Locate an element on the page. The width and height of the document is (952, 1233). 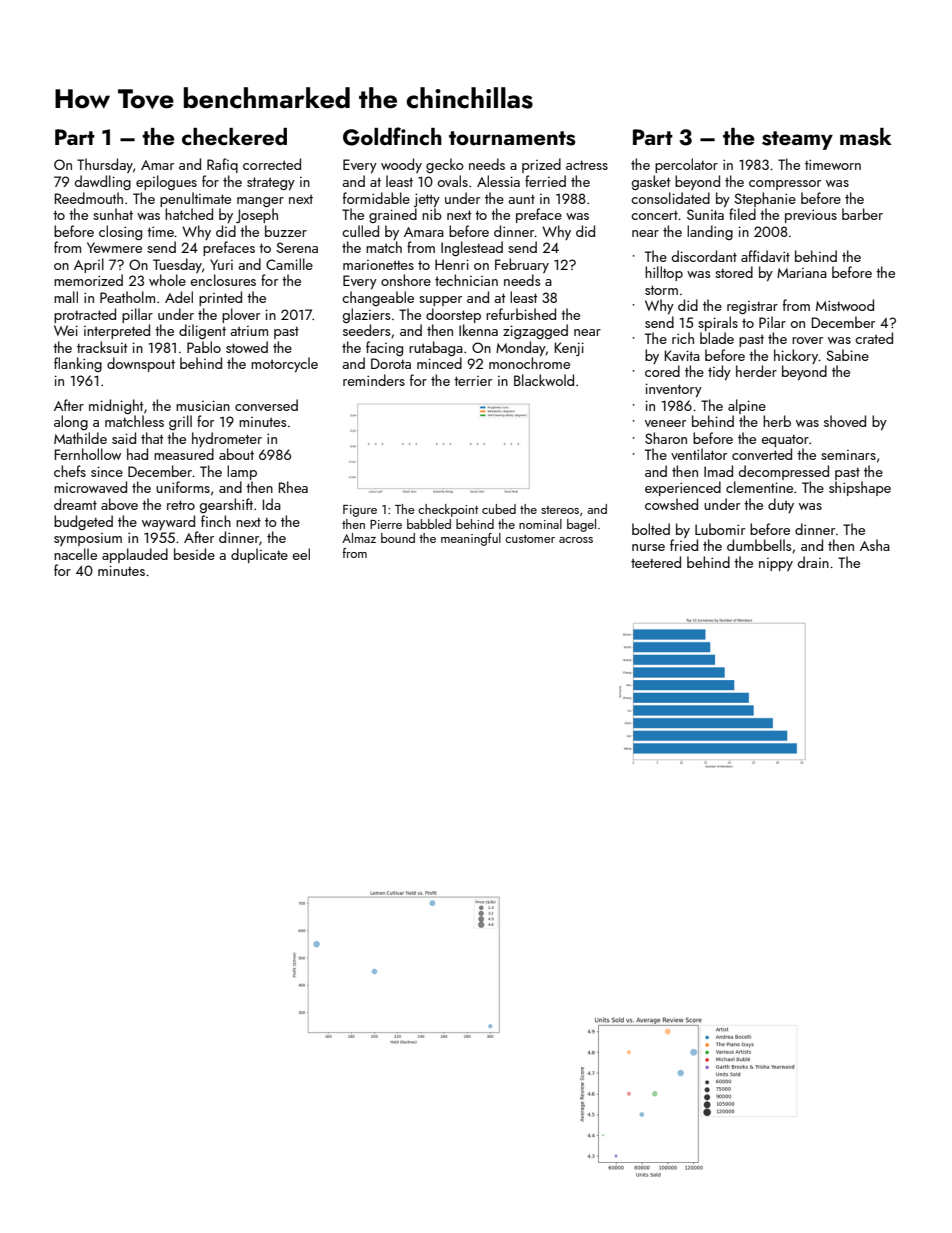
teetered is located at coordinates (656, 562).
